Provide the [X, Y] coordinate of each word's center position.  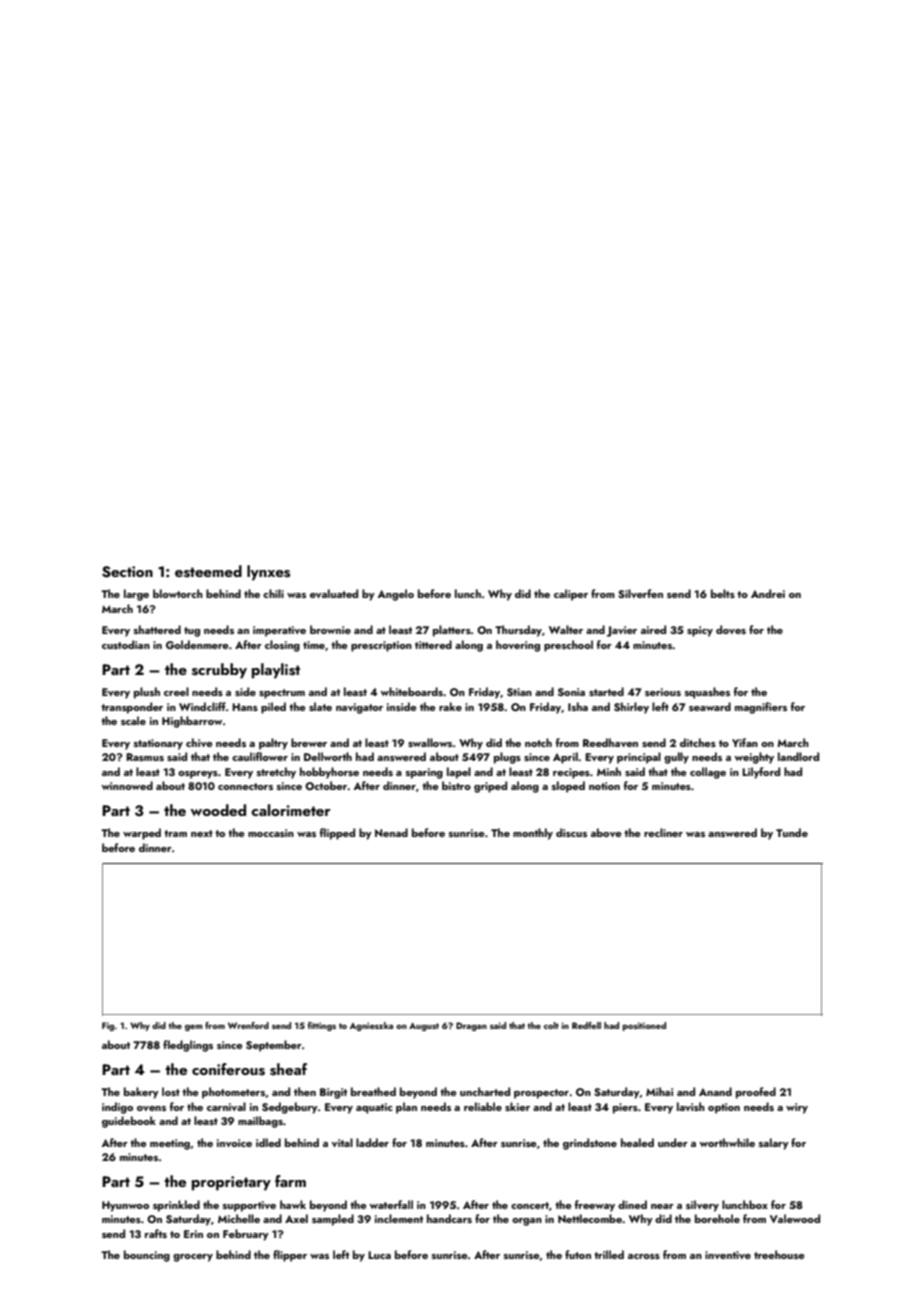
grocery [193, 1258]
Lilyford [761, 773]
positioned [644, 1026]
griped [490, 787]
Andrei [768, 593]
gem [194, 1028]
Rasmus [145, 757]
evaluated [334, 593]
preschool [568, 646]
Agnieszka [371, 1026]
